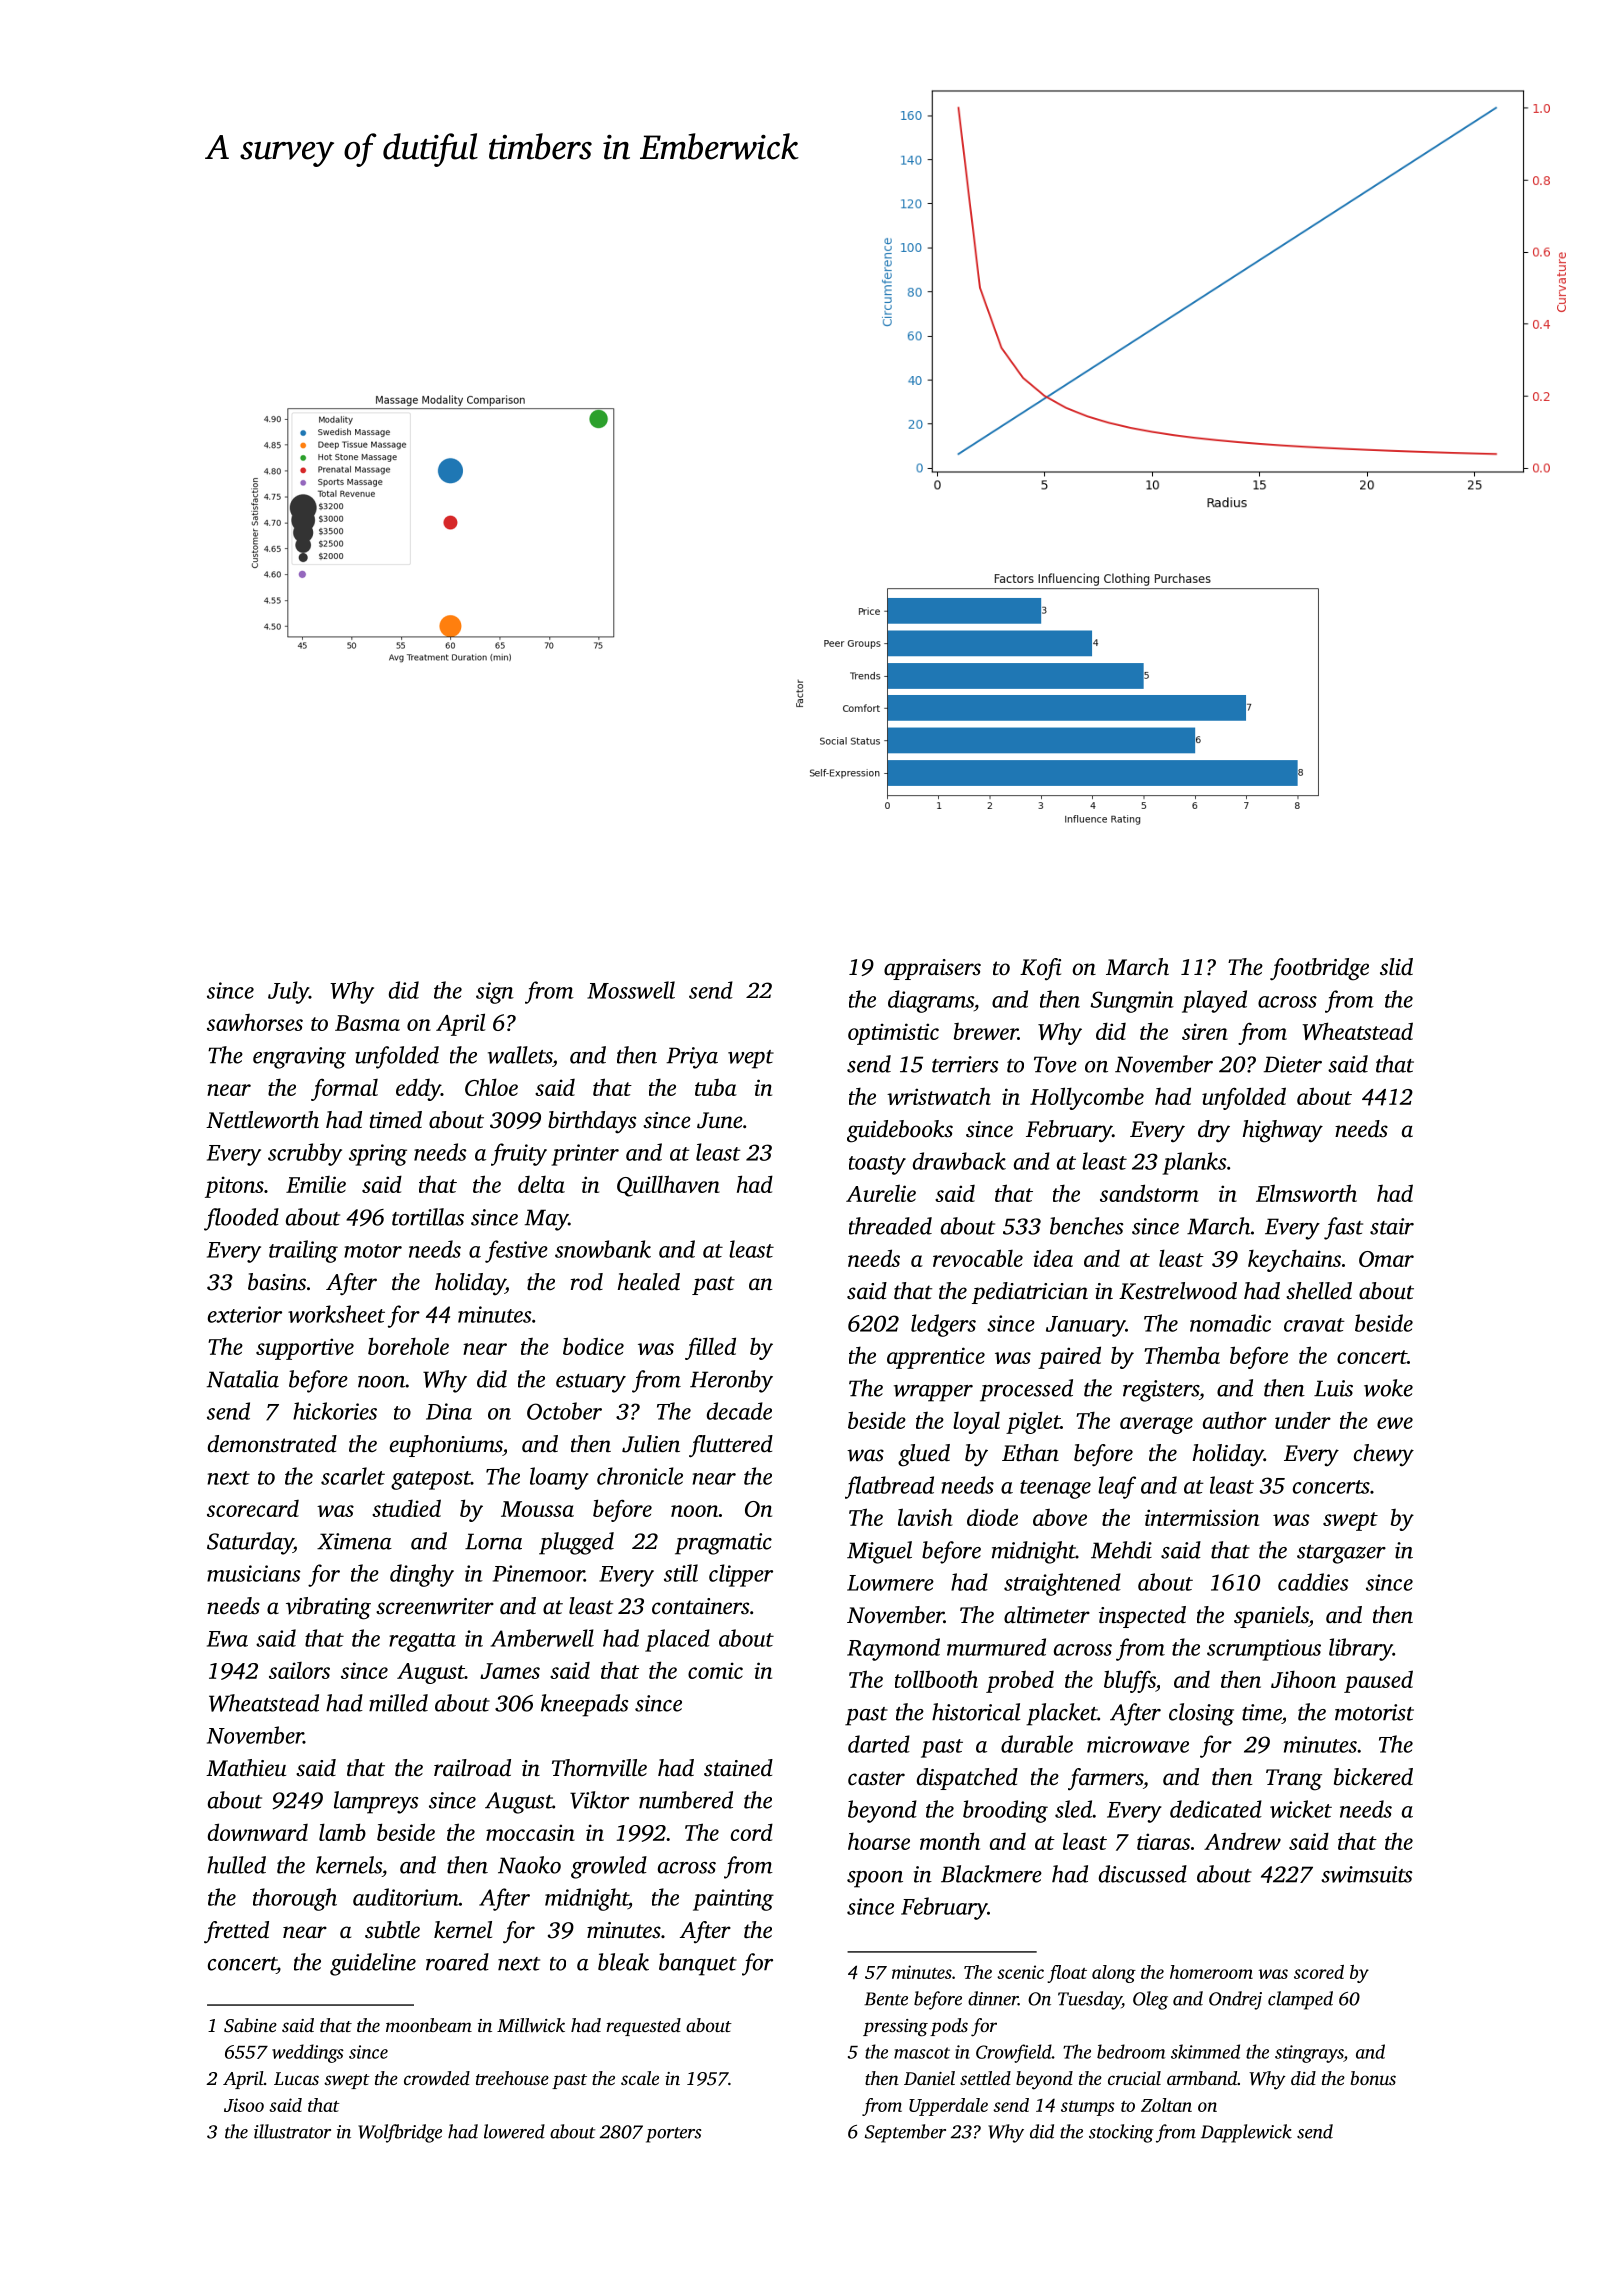 This page has width=1620, height=2292. I want to click on crowded, so click(437, 2078).
